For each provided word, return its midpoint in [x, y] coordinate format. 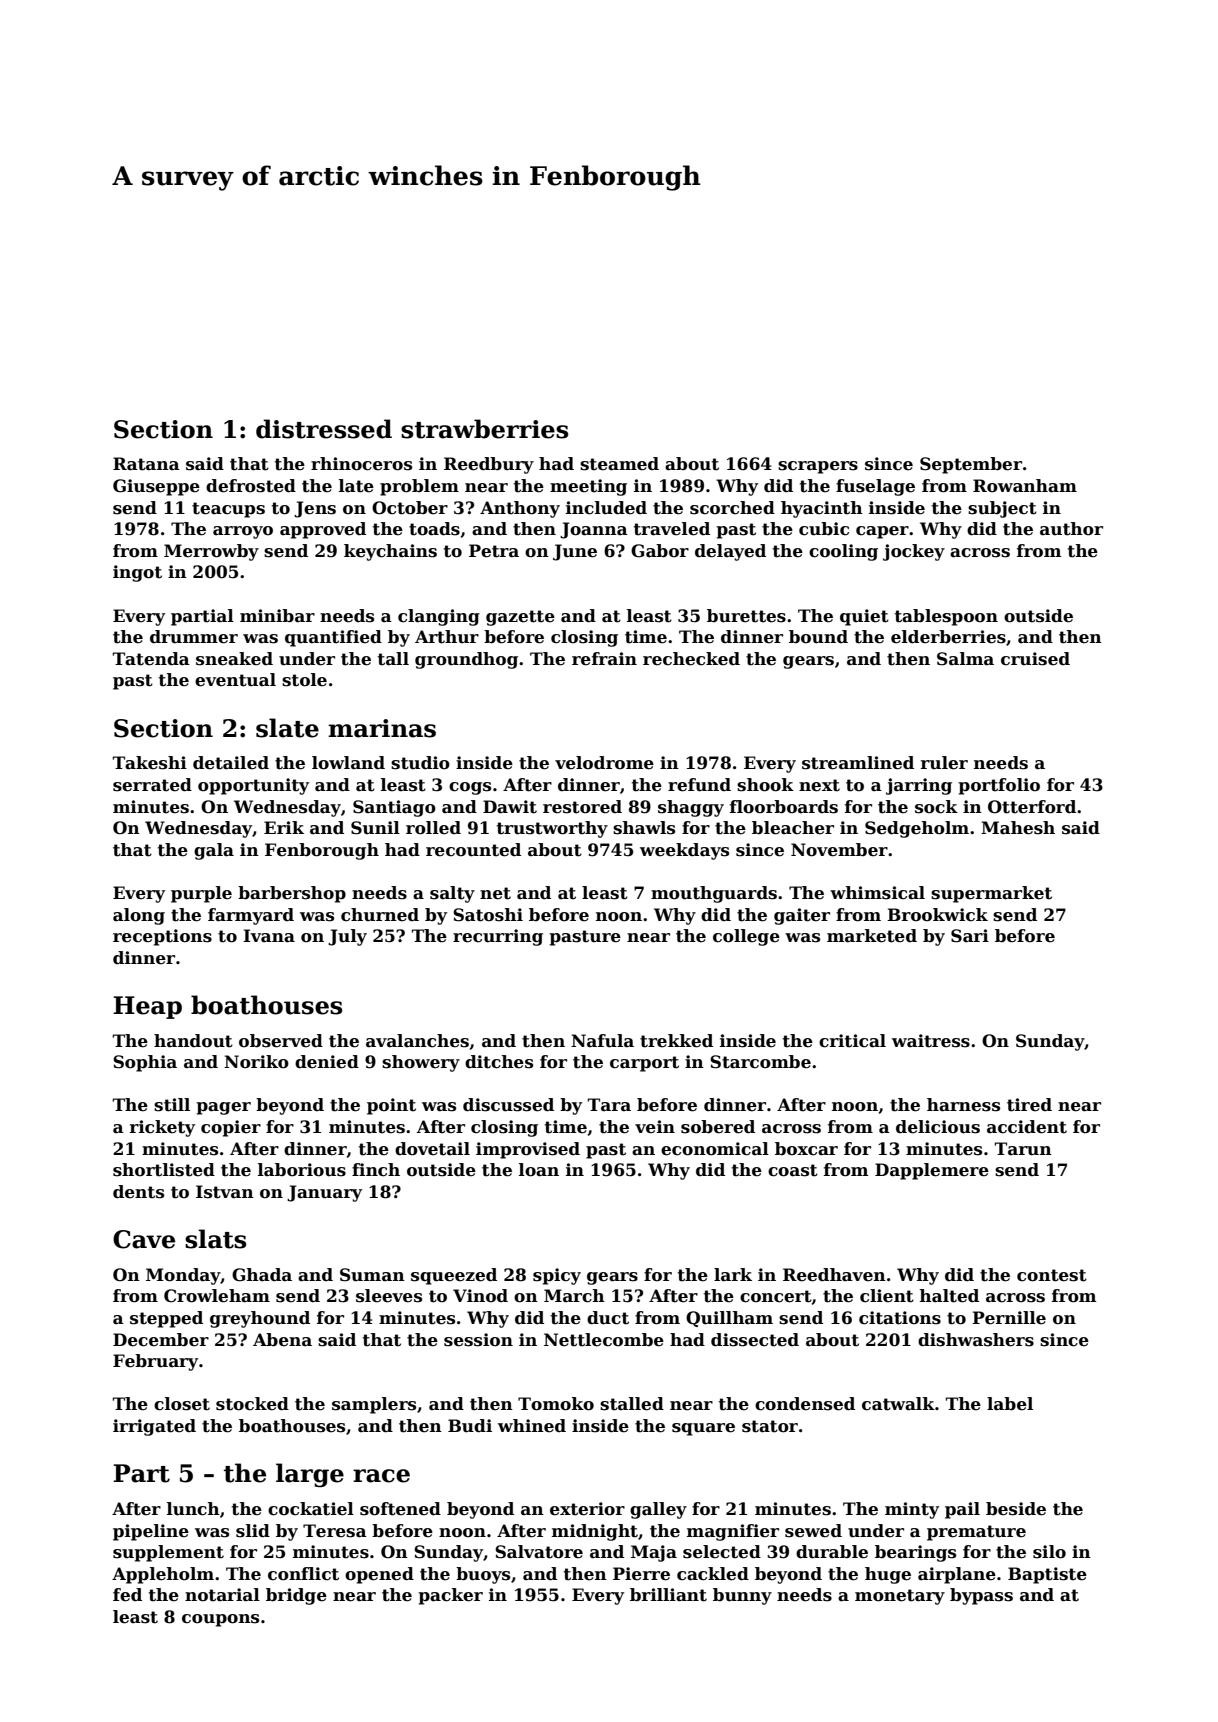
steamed [619, 464]
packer [451, 1596]
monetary [900, 1597]
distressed [324, 429]
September [971, 465]
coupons [220, 1620]
